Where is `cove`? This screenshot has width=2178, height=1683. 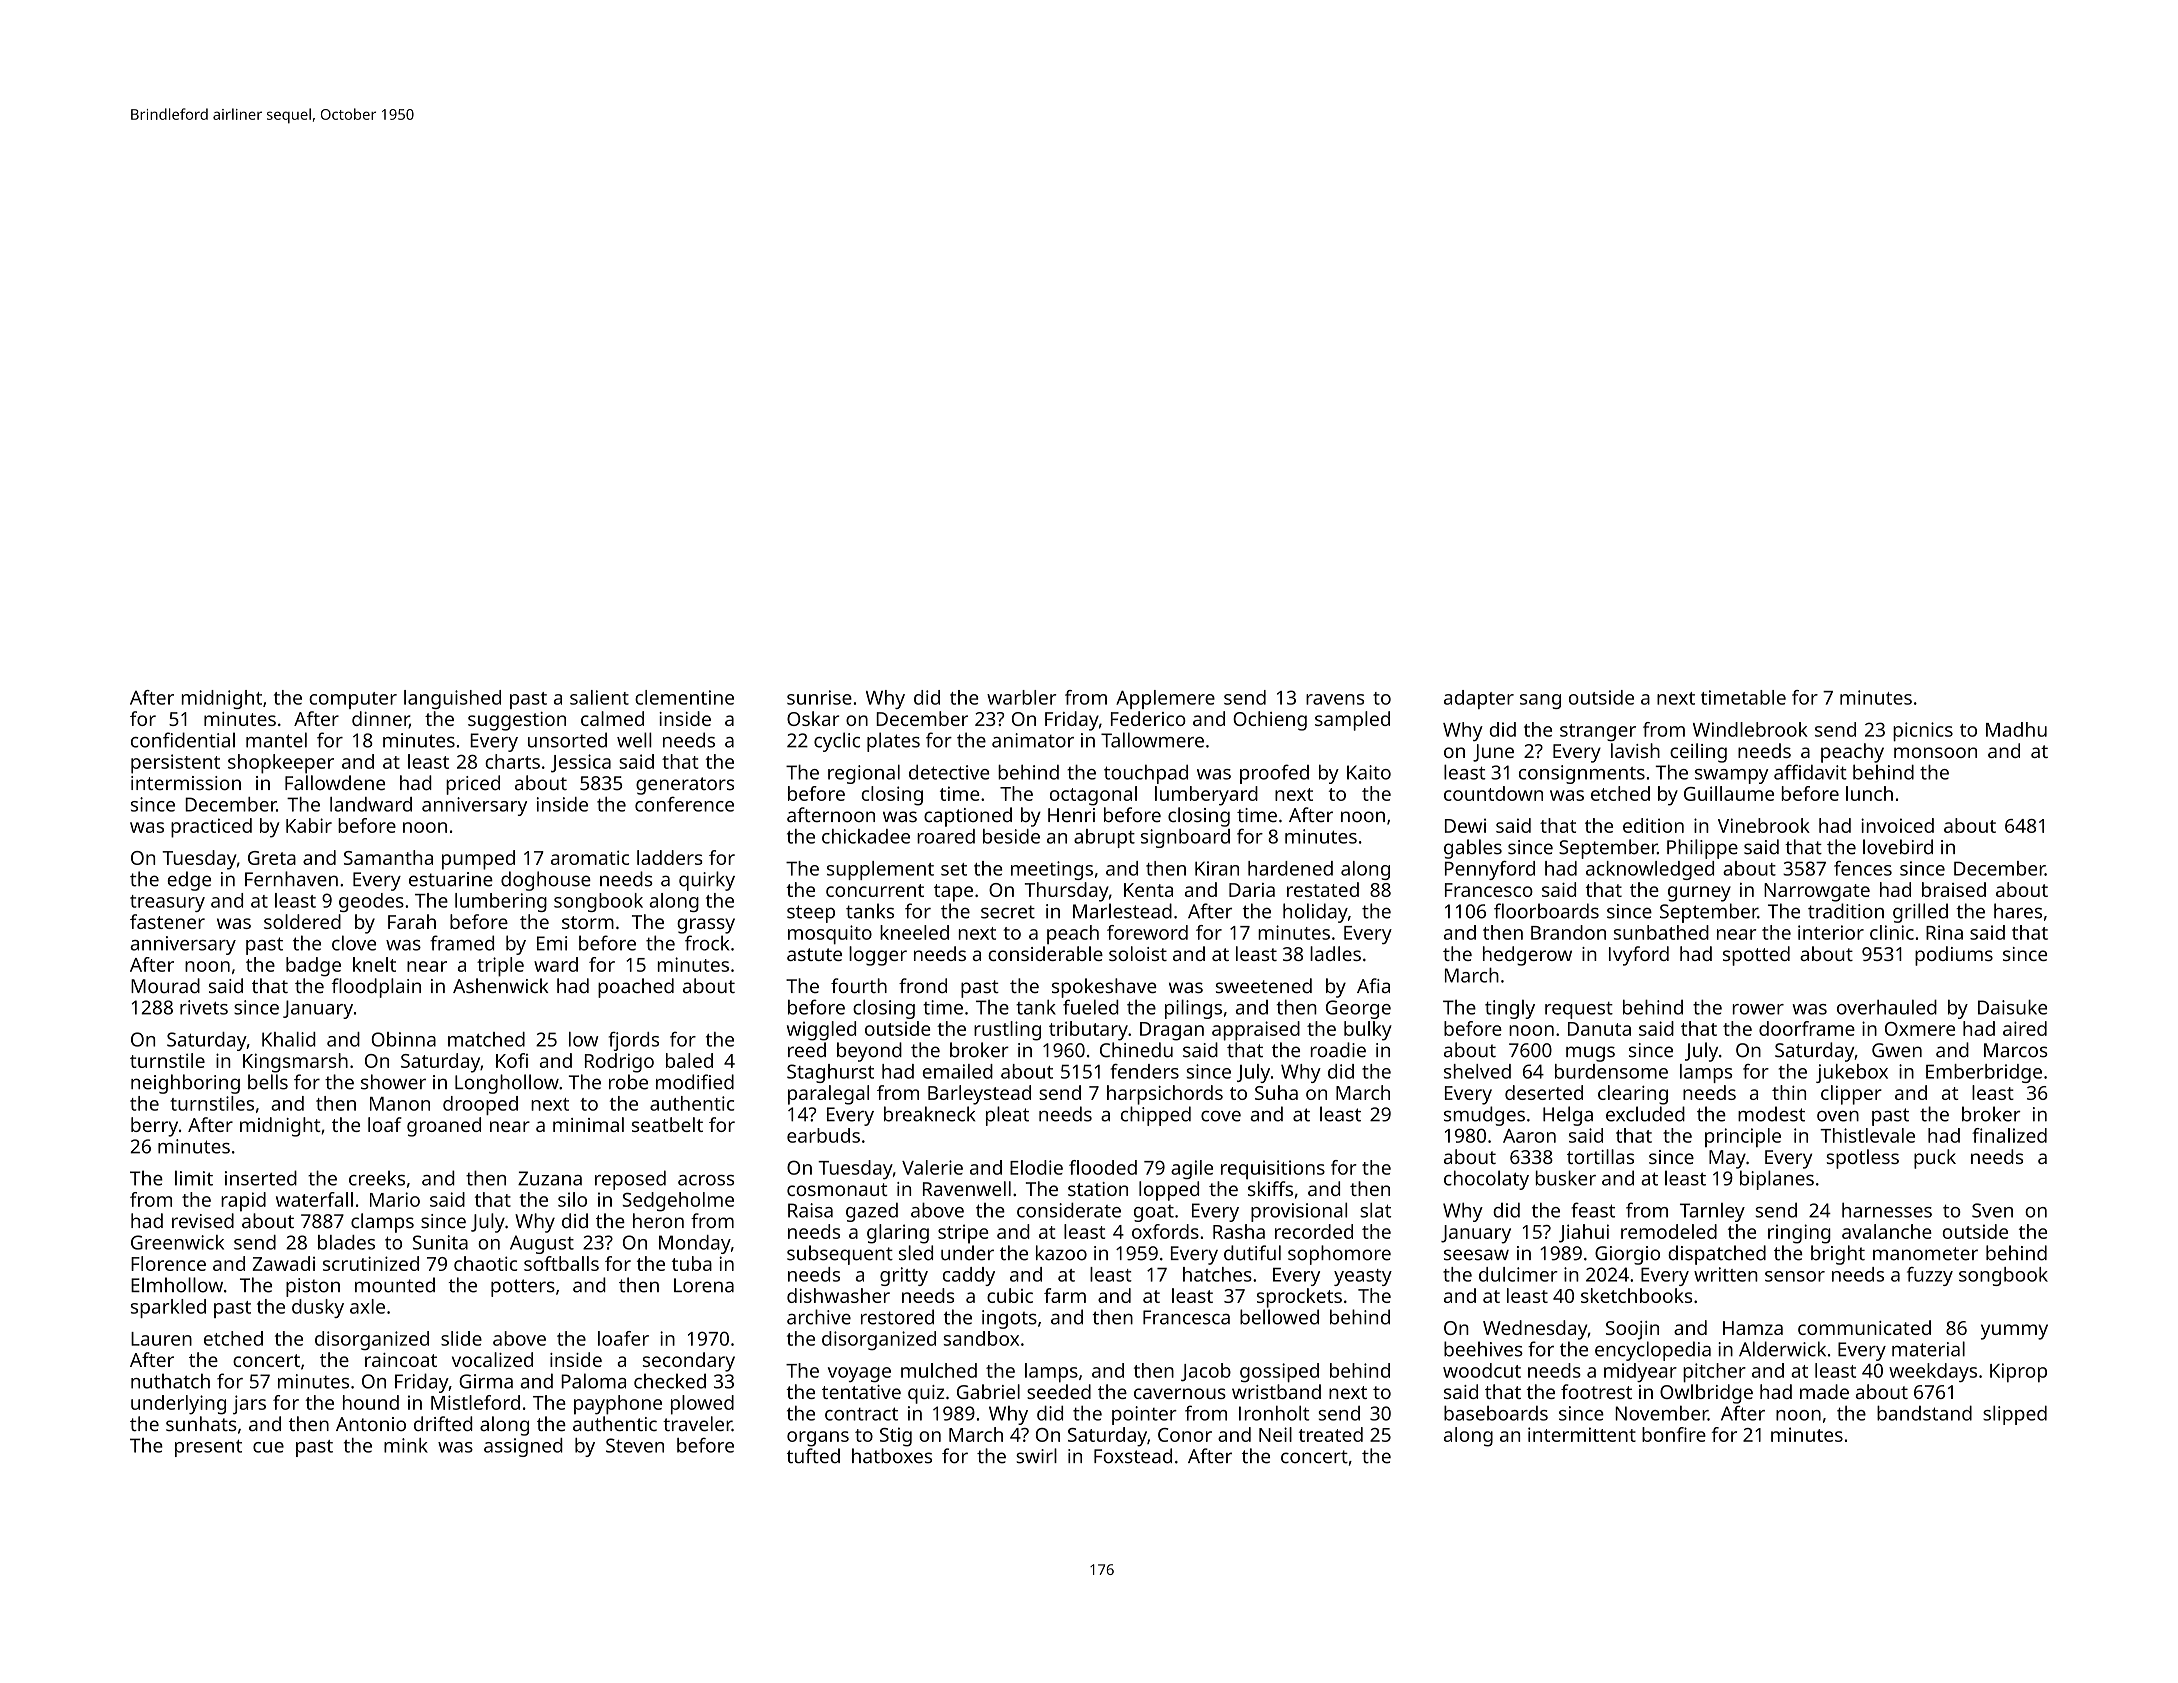 cove is located at coordinates (1221, 1116).
